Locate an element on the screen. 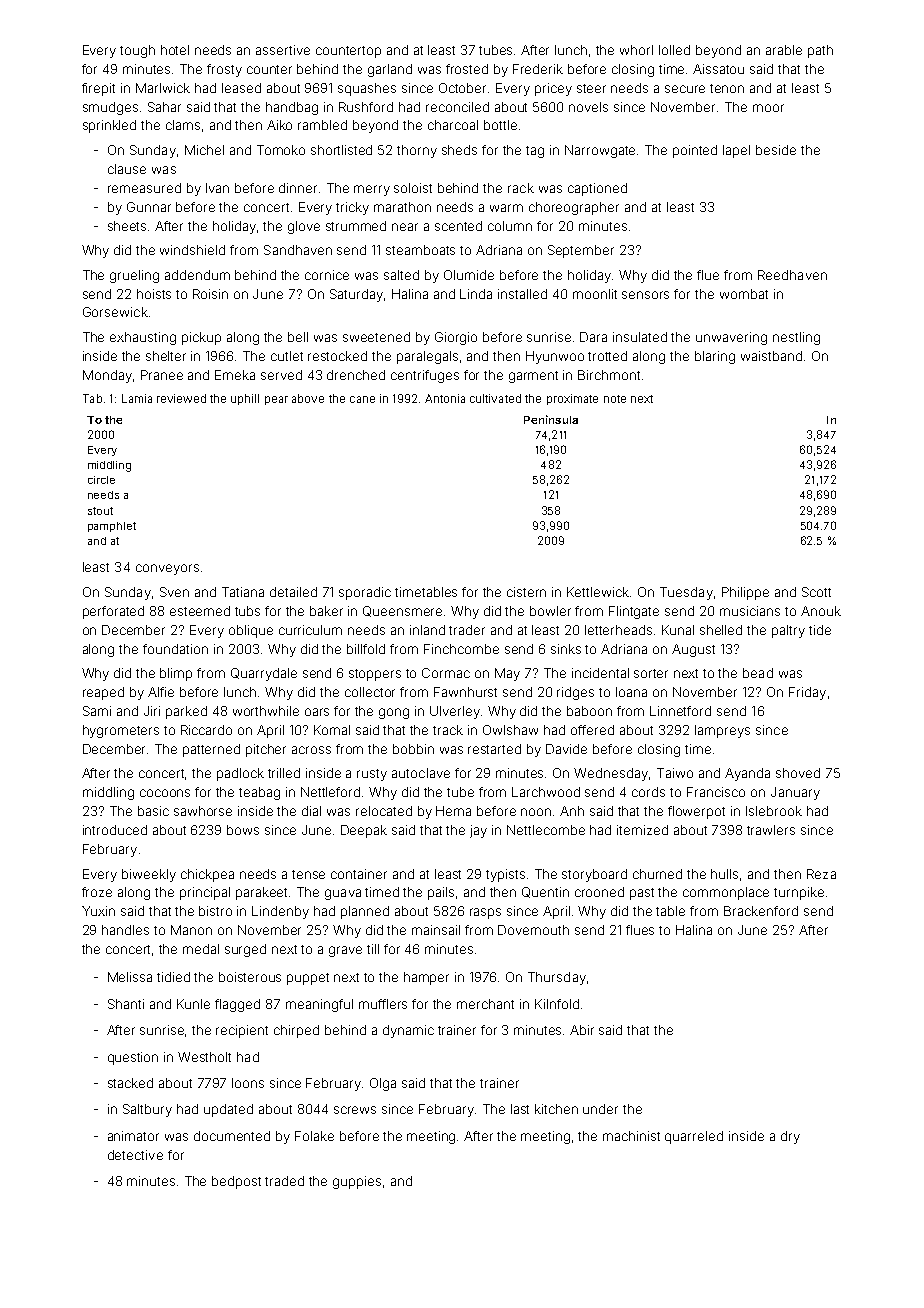 This screenshot has height=1308, width=924. drenched is located at coordinates (356, 375).
